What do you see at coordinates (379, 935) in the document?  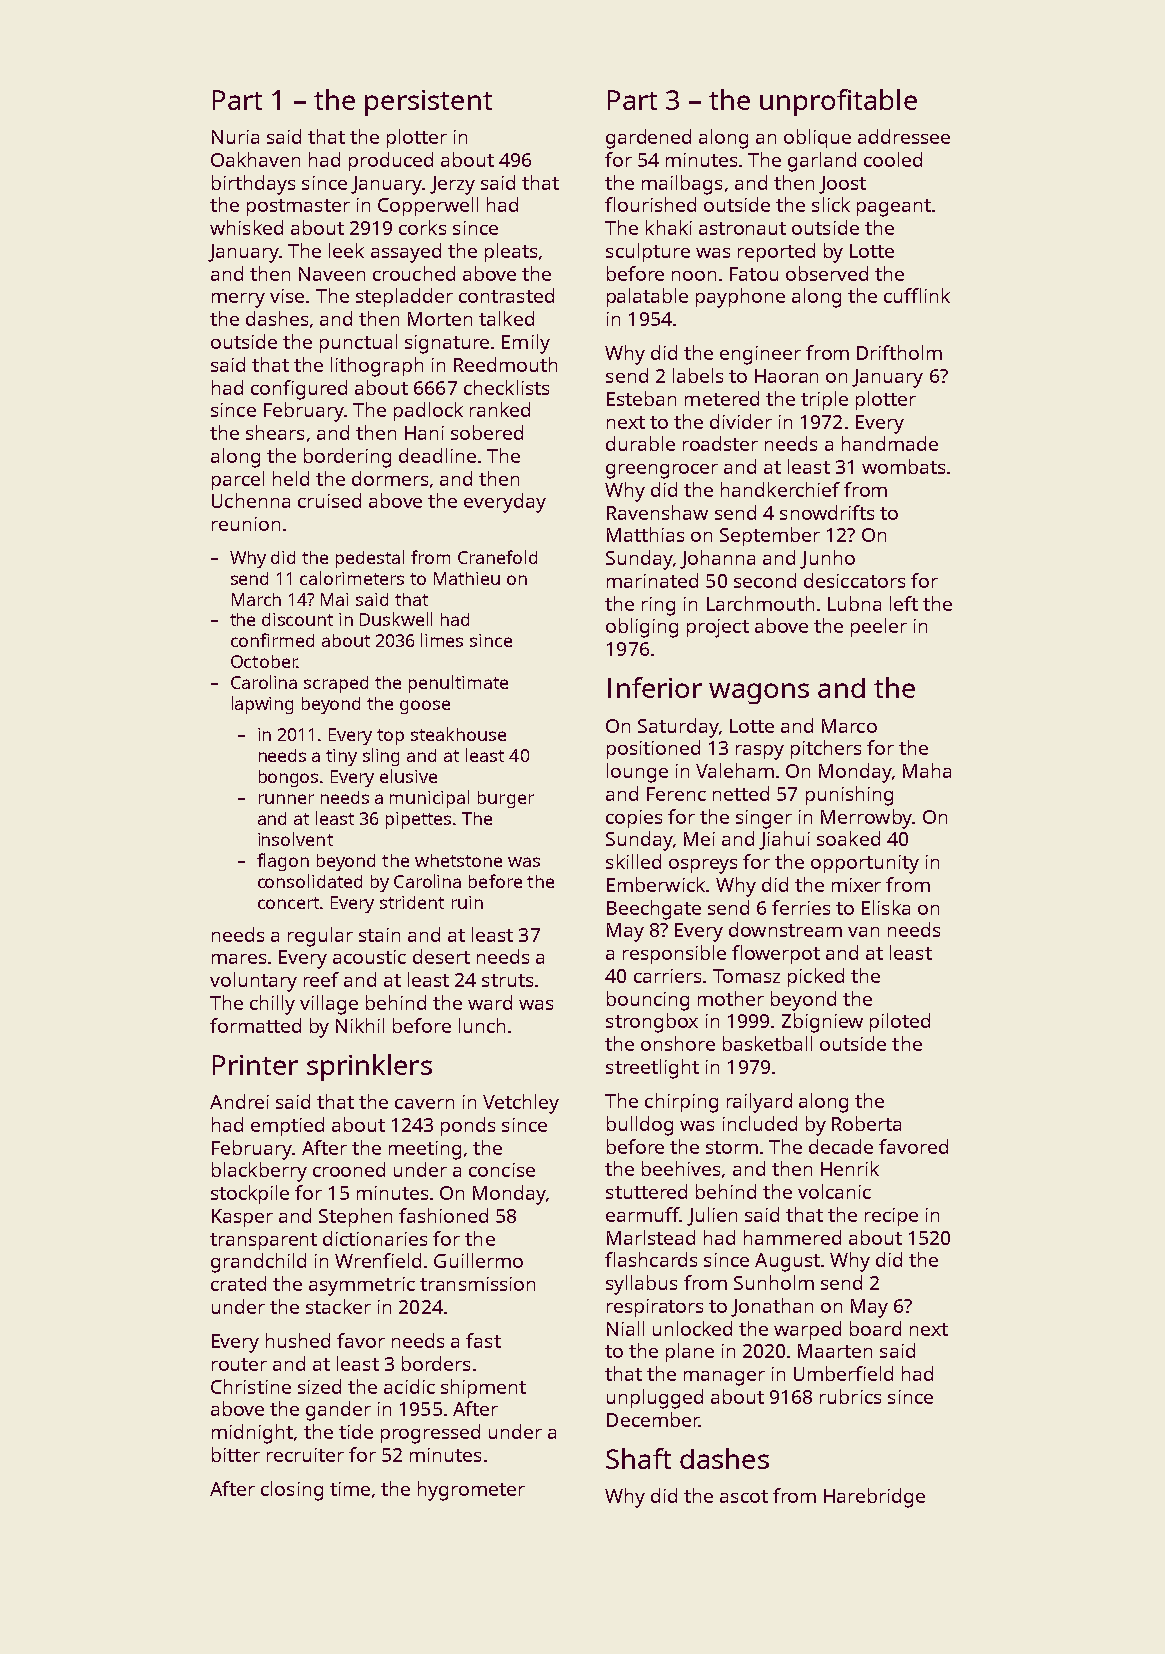 I see `stain` at bounding box center [379, 935].
